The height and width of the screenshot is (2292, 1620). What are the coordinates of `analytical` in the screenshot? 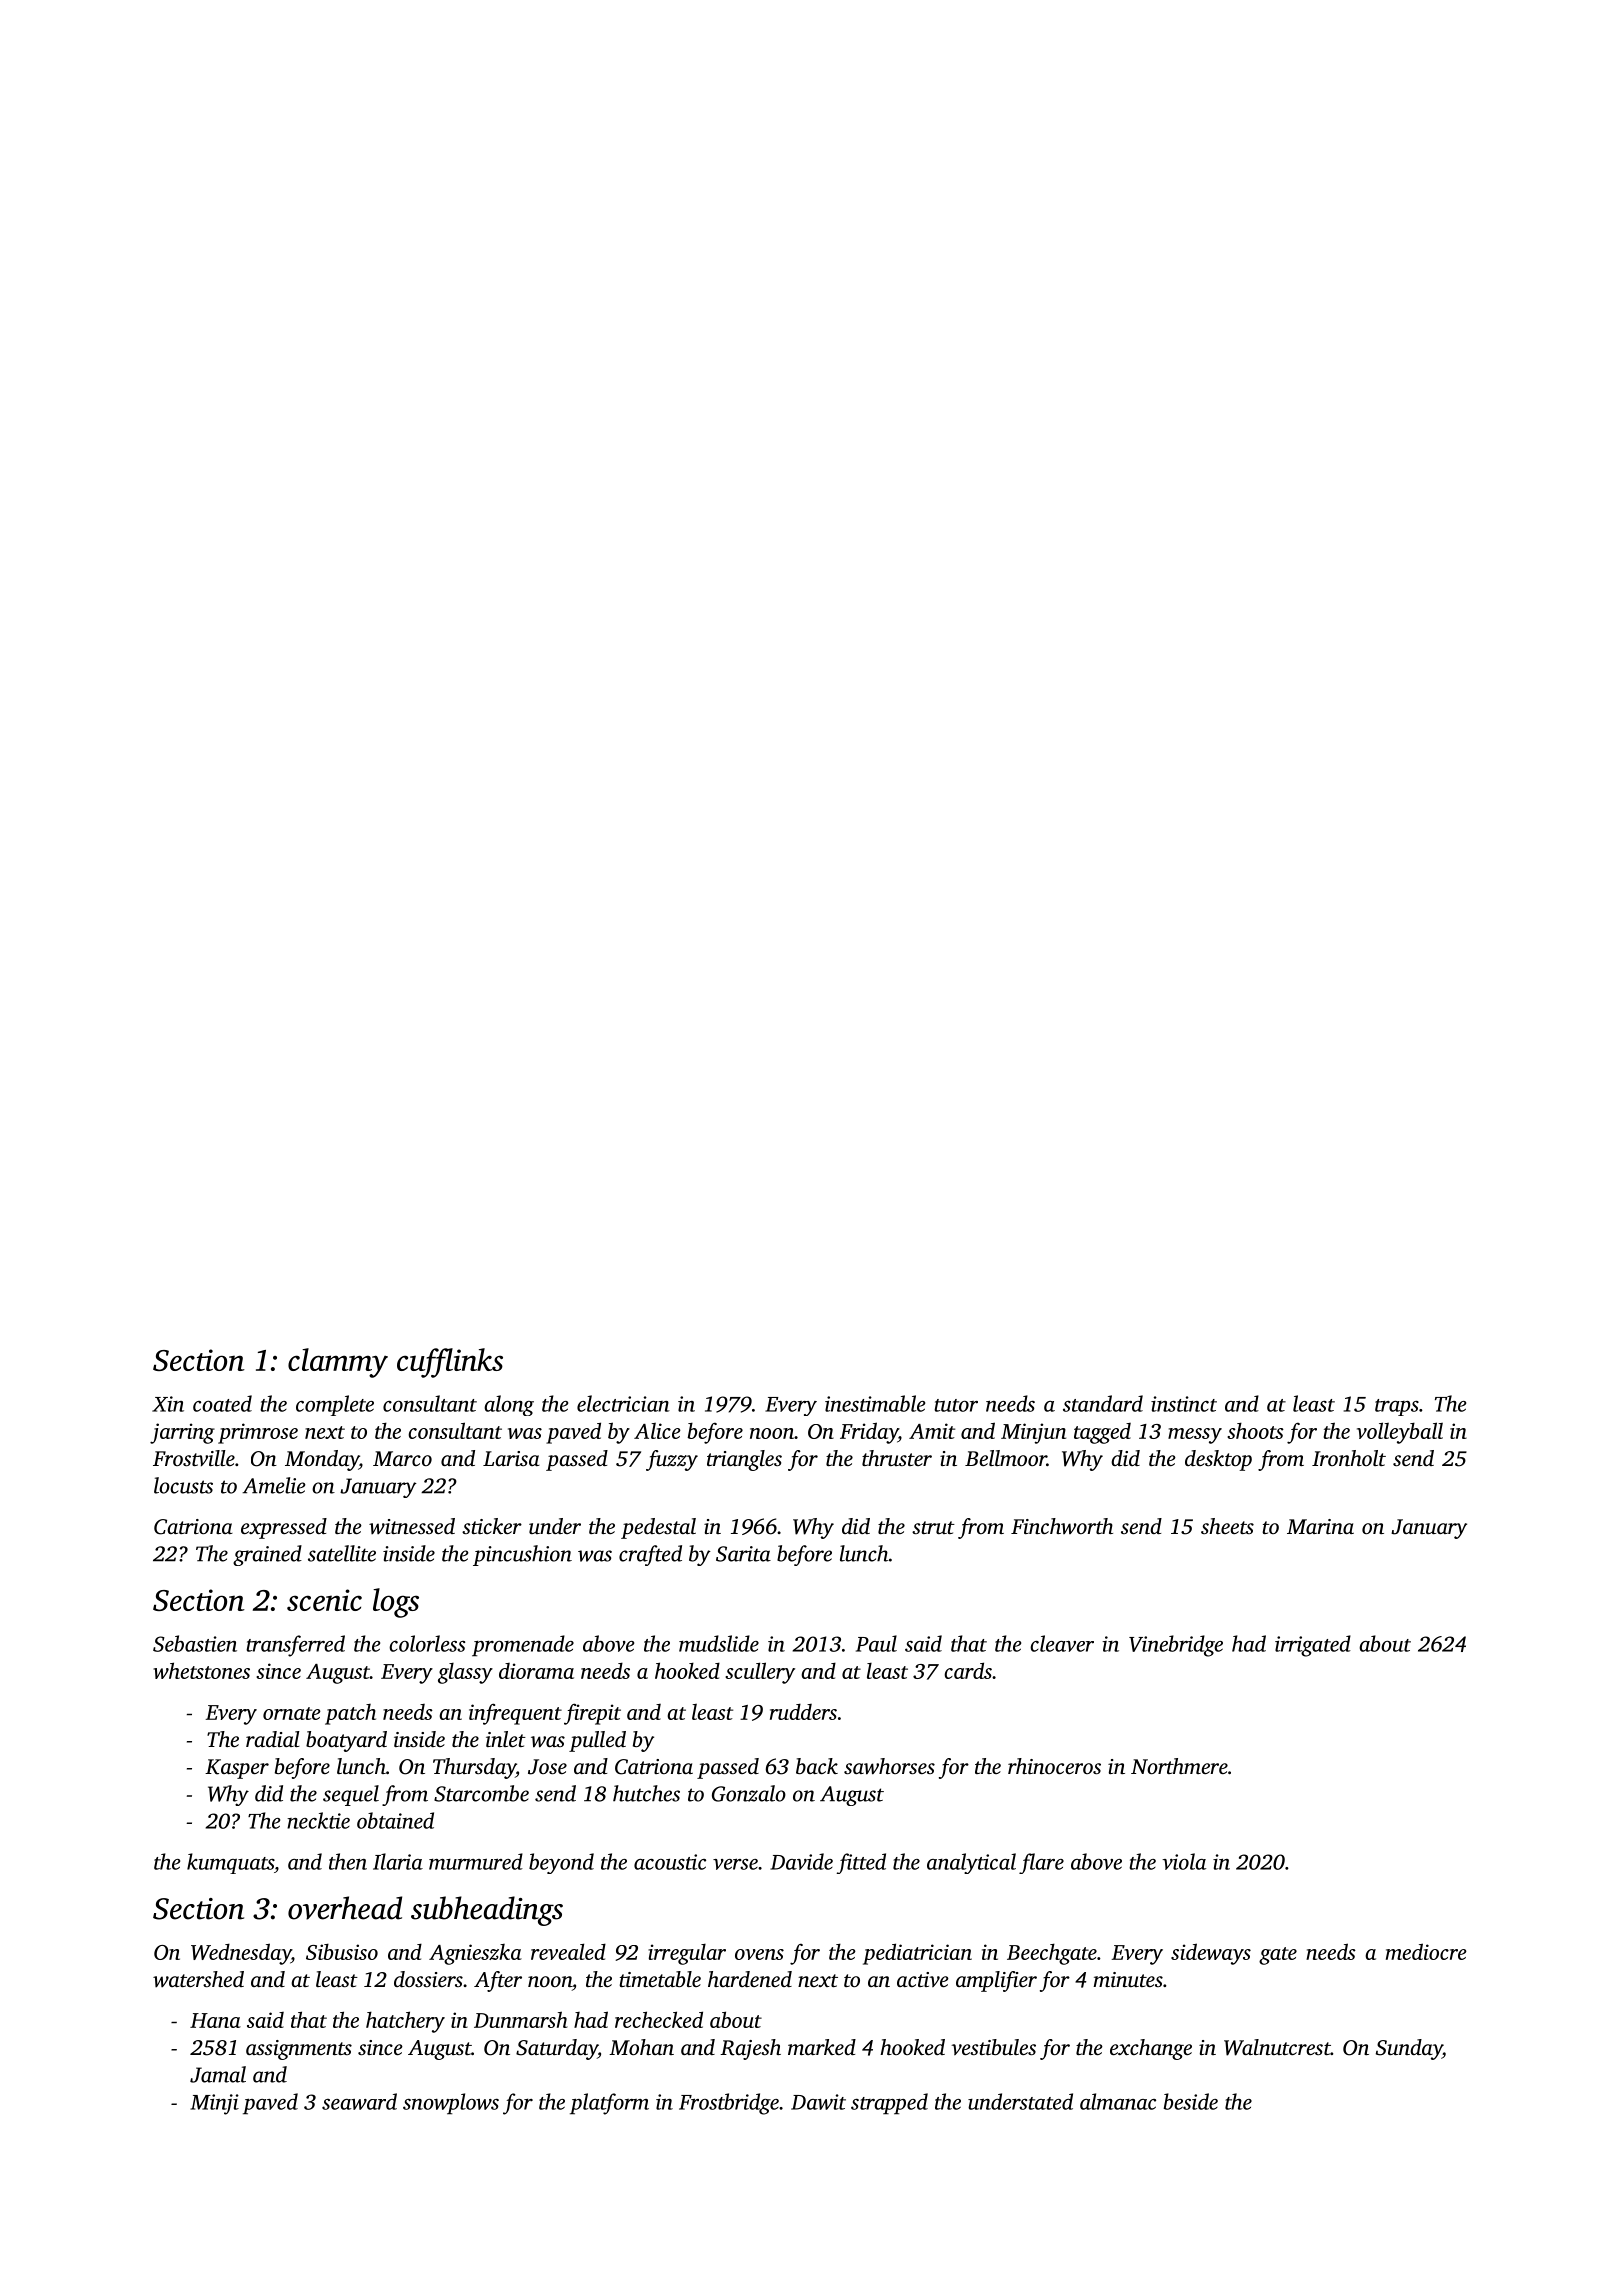 It's located at (971, 1863).
